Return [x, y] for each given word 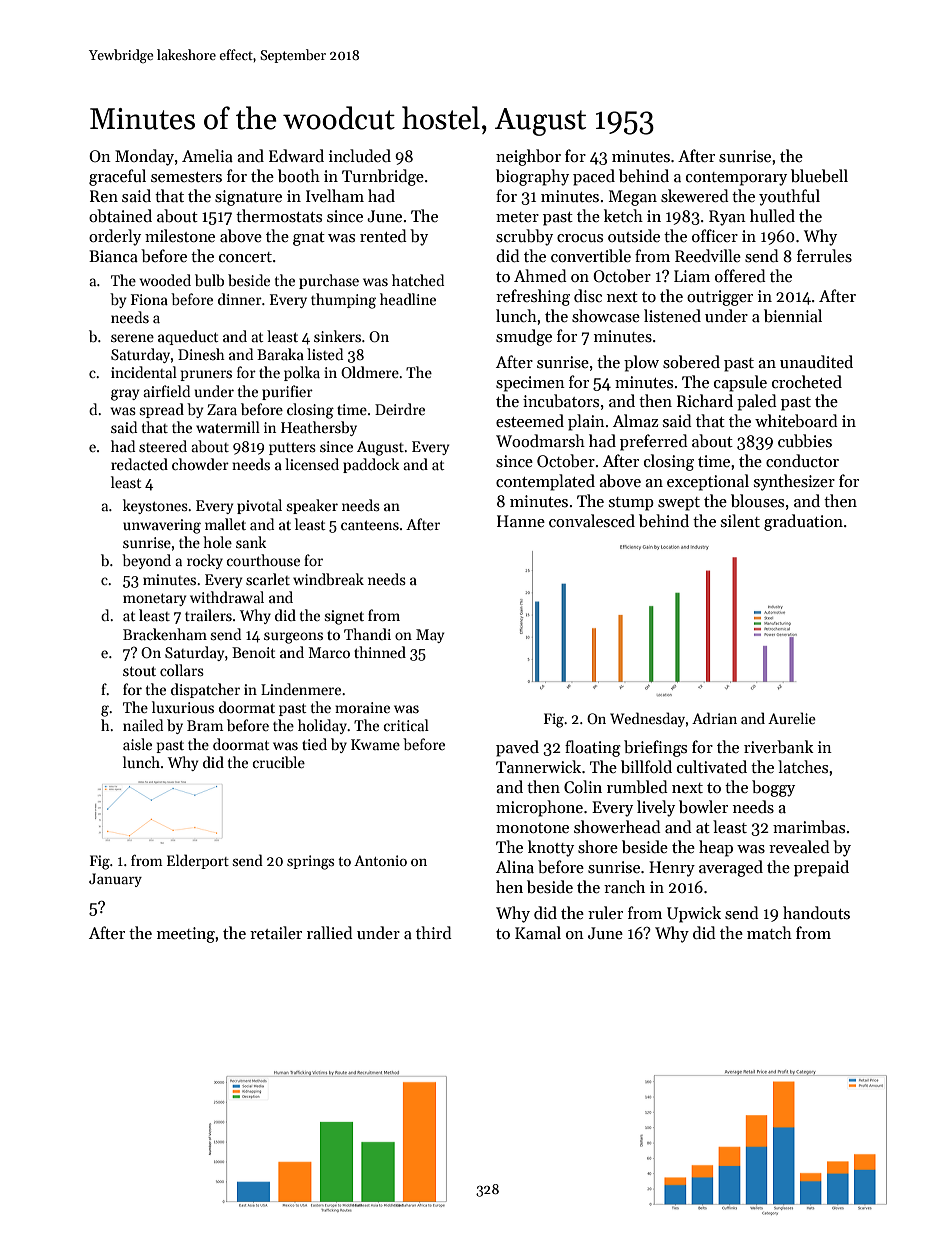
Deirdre [400, 409]
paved [517, 748]
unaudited [816, 361]
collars [182, 670]
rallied [330, 932]
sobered [691, 362]
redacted [139, 464]
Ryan [727, 218]
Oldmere [370, 372]
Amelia [207, 155]
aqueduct [188, 337]
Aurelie [792, 718]
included [360, 155]
